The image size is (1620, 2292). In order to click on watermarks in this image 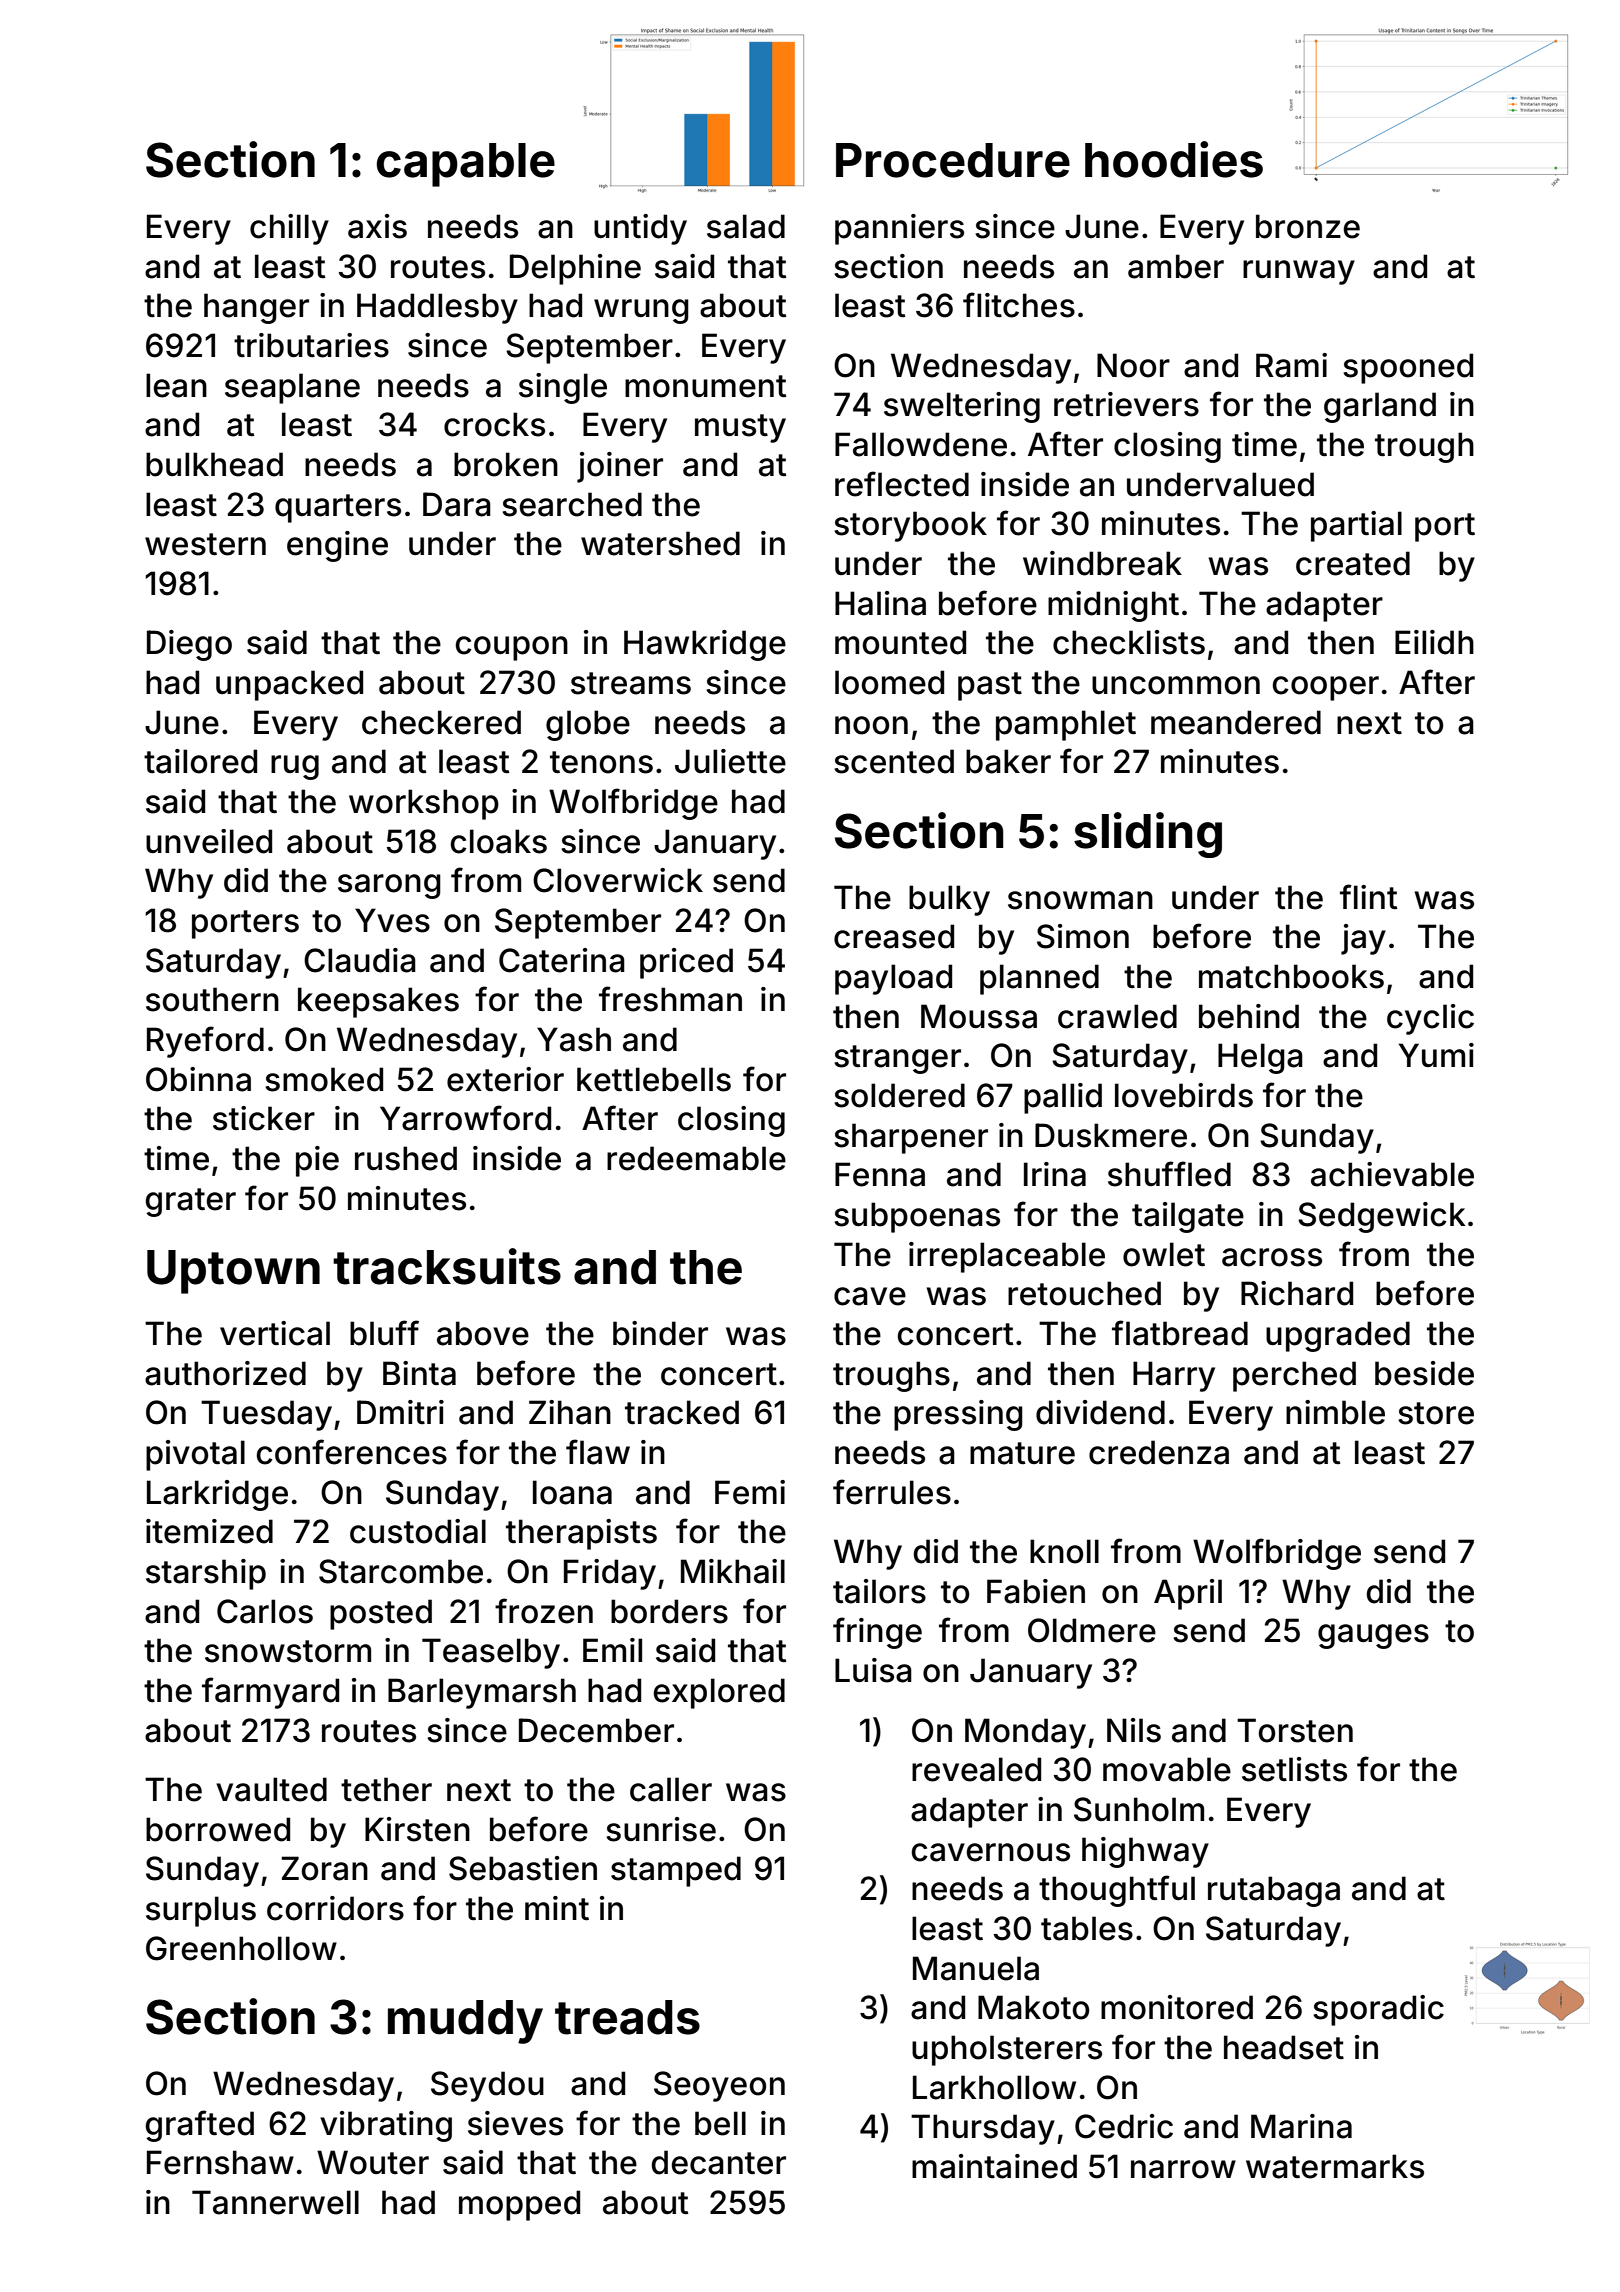, I will do `click(1335, 2166)`.
